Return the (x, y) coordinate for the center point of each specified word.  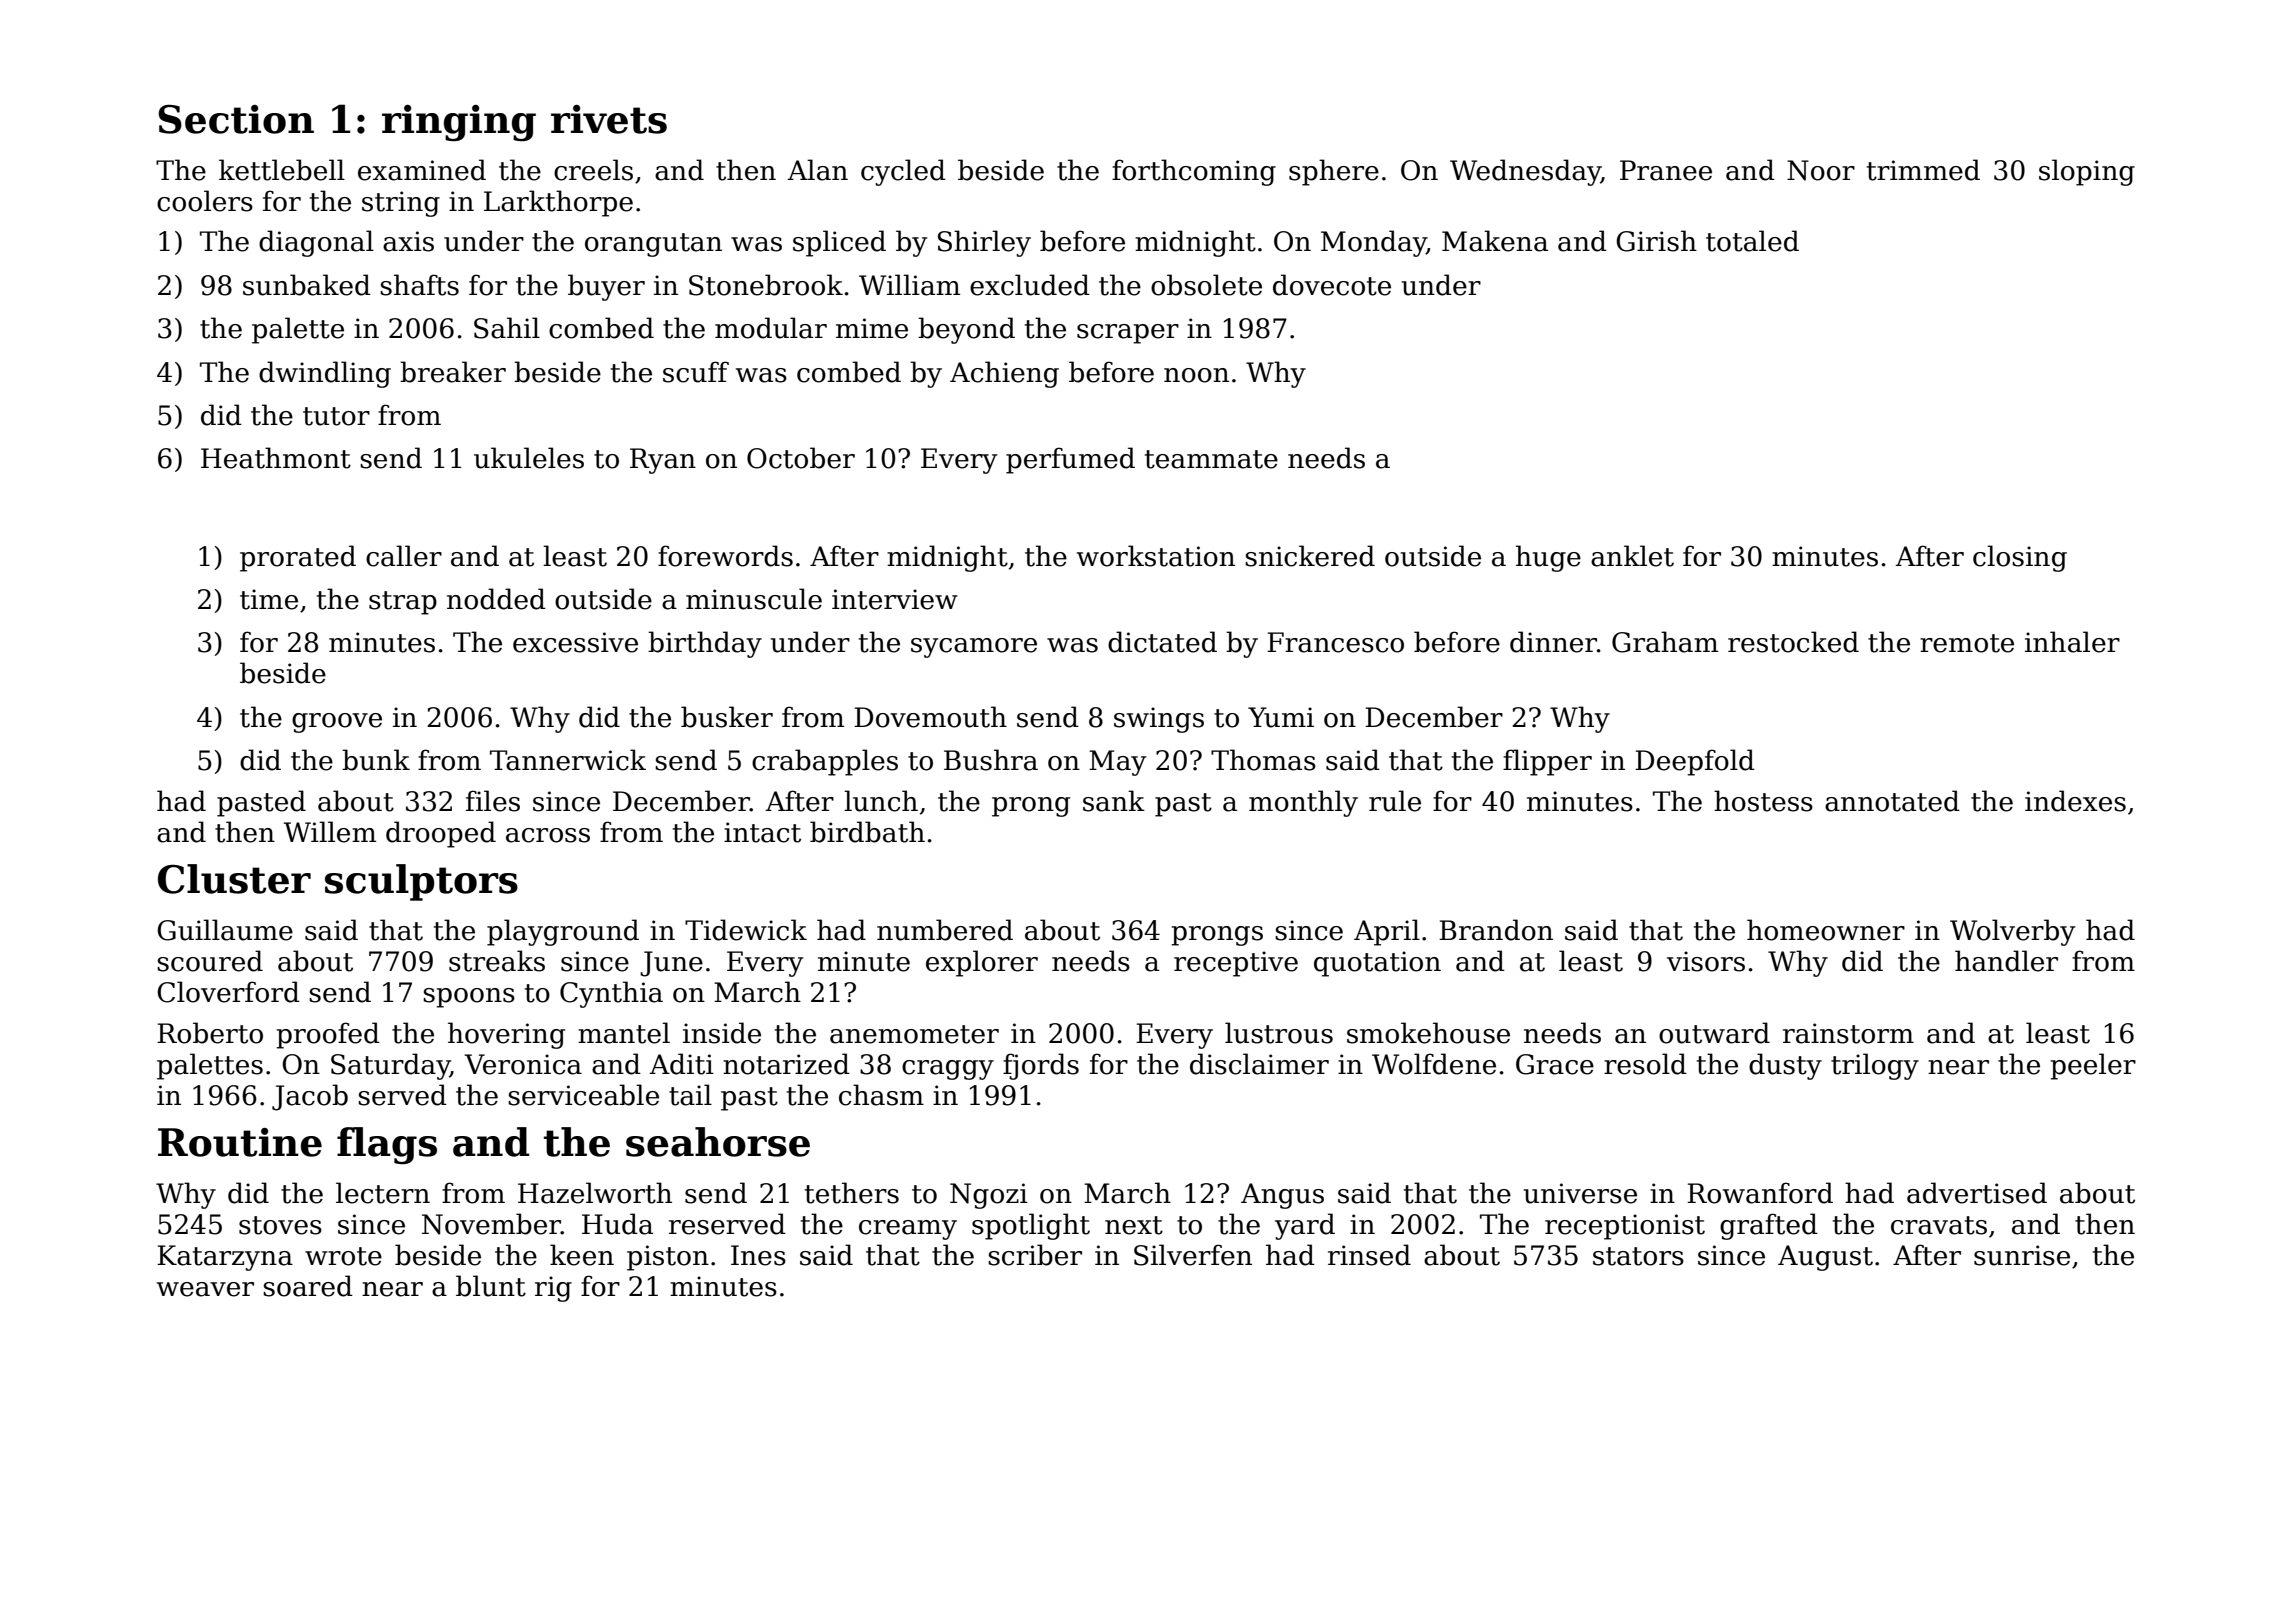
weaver (205, 1289)
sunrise (2022, 1255)
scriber (1035, 1255)
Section (236, 119)
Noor (1821, 170)
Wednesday (1525, 172)
